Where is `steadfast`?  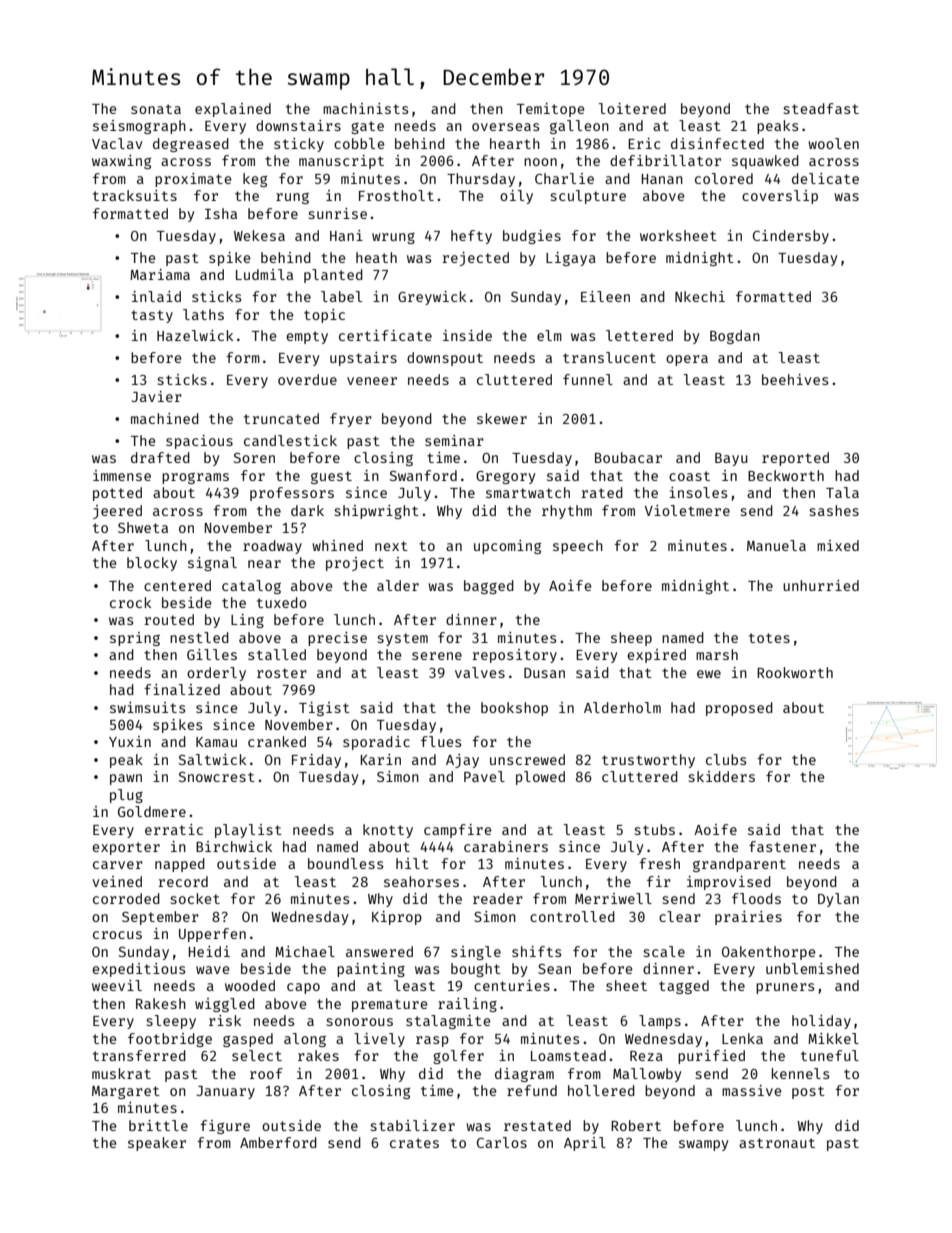 steadfast is located at coordinates (821, 108).
